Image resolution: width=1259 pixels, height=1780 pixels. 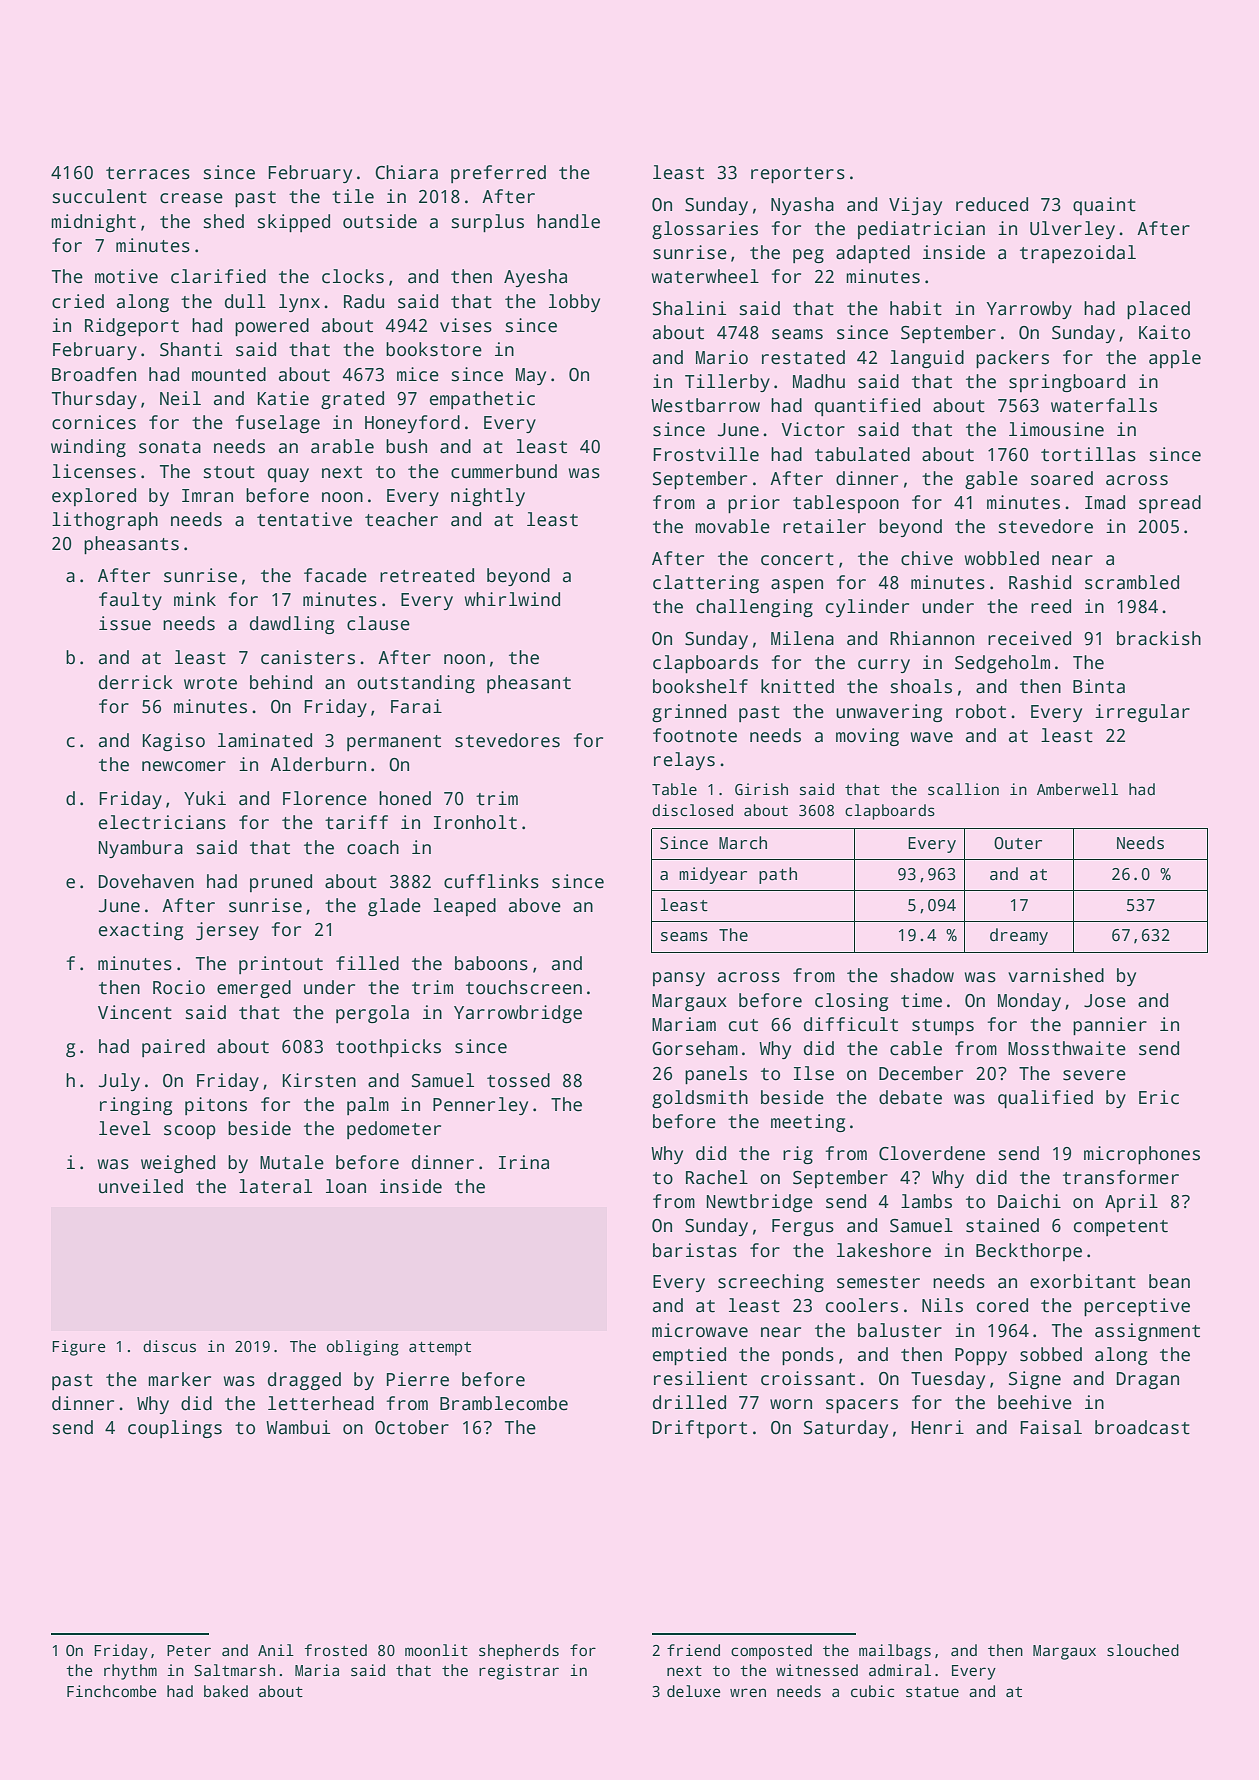 What do you see at coordinates (693, 1650) in the page?
I see `friend` at bounding box center [693, 1650].
